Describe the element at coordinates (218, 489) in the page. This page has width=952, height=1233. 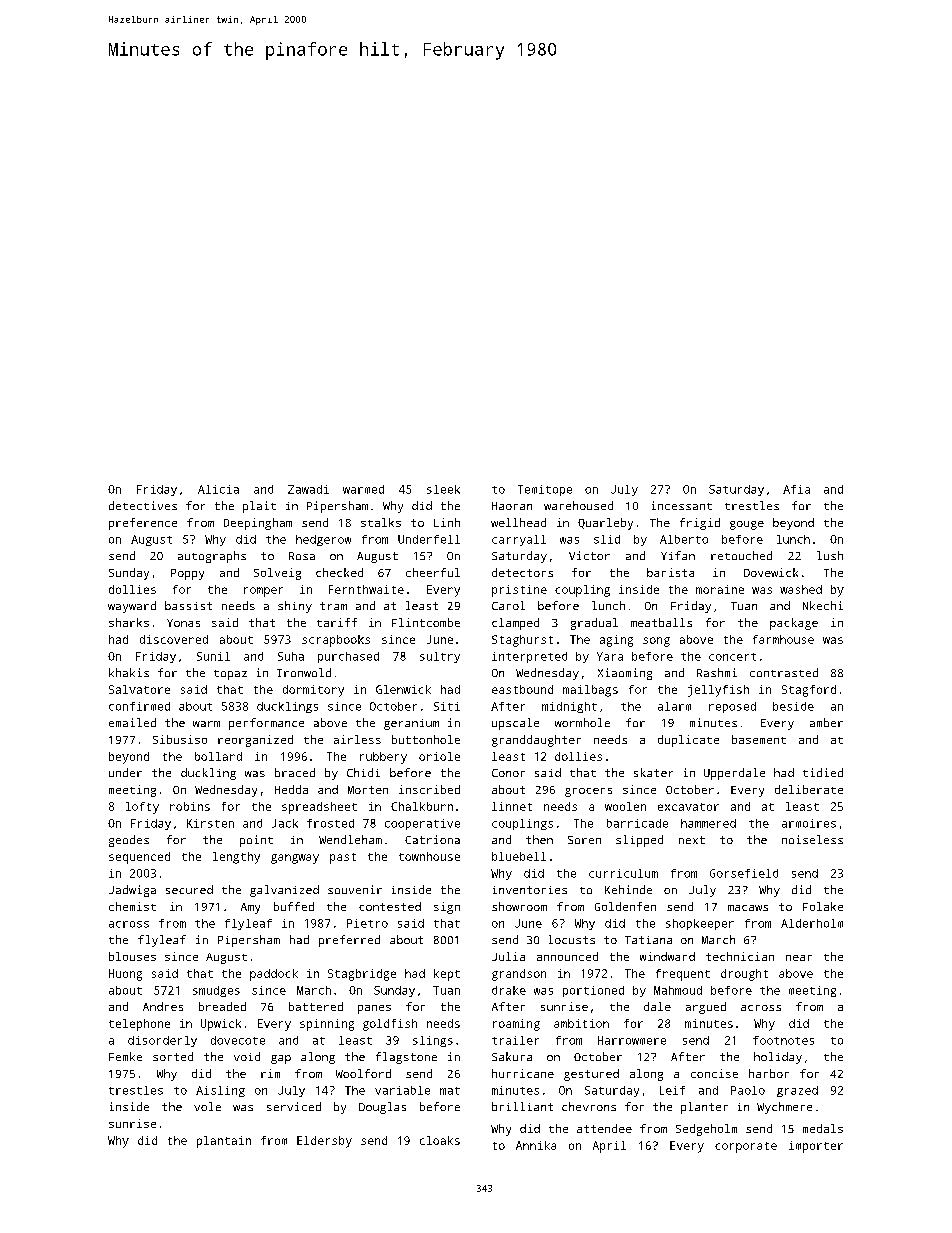
I see `Alicia` at that location.
